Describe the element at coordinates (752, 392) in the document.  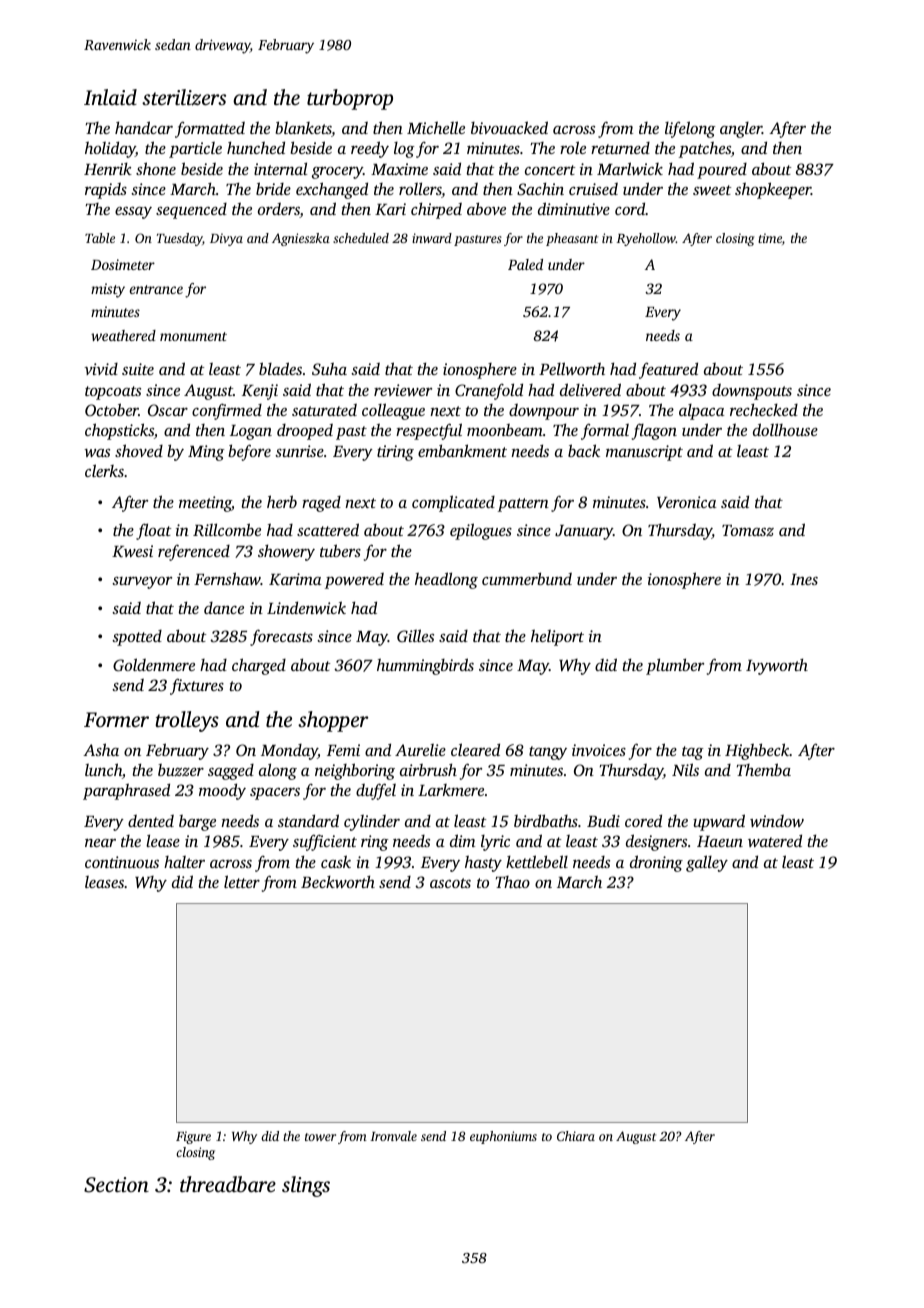
I see `downspouts` at that location.
